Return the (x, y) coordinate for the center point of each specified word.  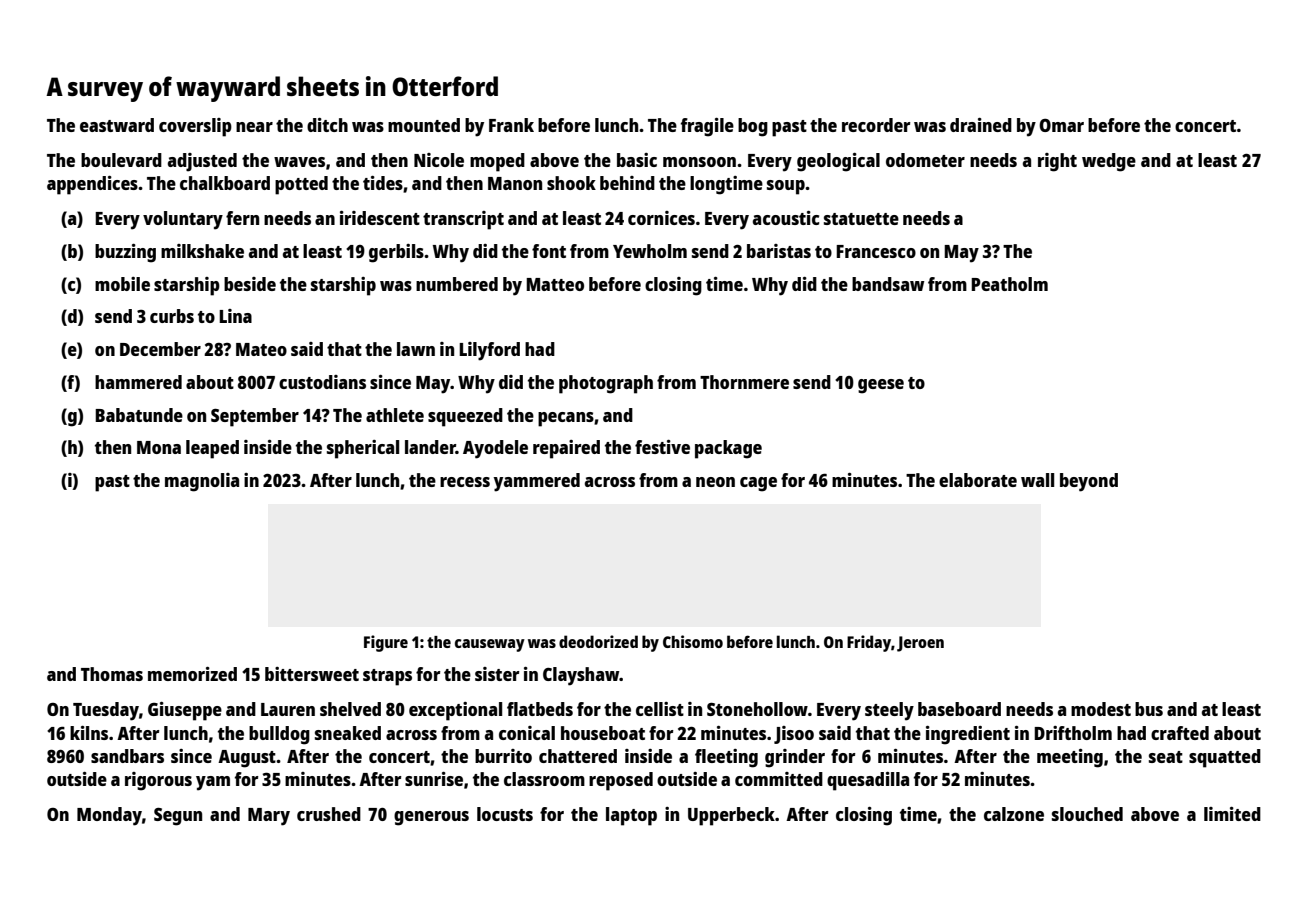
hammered (138, 382)
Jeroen (920, 644)
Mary (269, 817)
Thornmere (744, 382)
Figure (386, 643)
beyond (1089, 482)
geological (838, 162)
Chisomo (693, 641)
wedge (1109, 162)
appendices (92, 185)
